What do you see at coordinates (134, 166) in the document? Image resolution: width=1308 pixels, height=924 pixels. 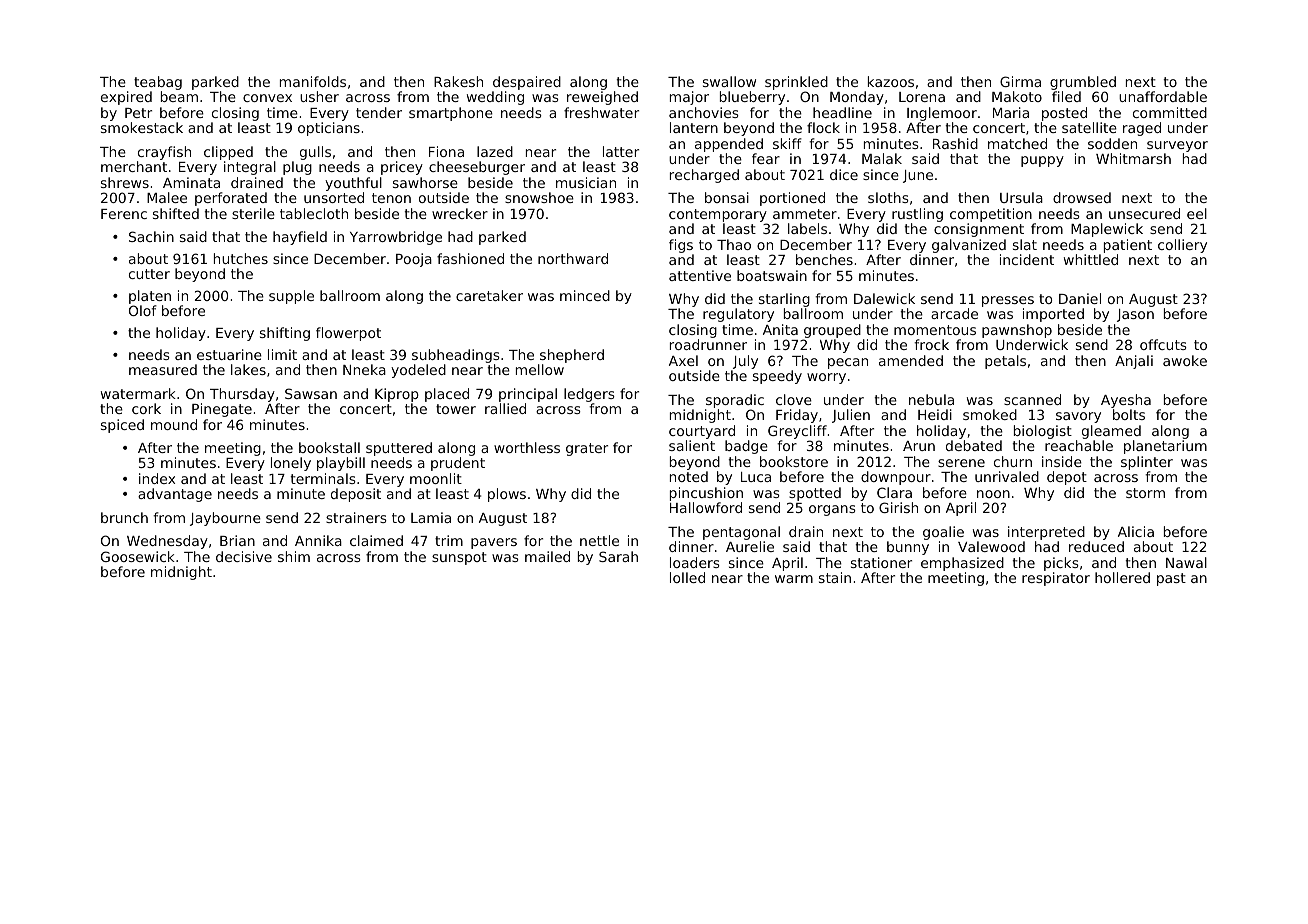 I see `merchant` at bounding box center [134, 166].
